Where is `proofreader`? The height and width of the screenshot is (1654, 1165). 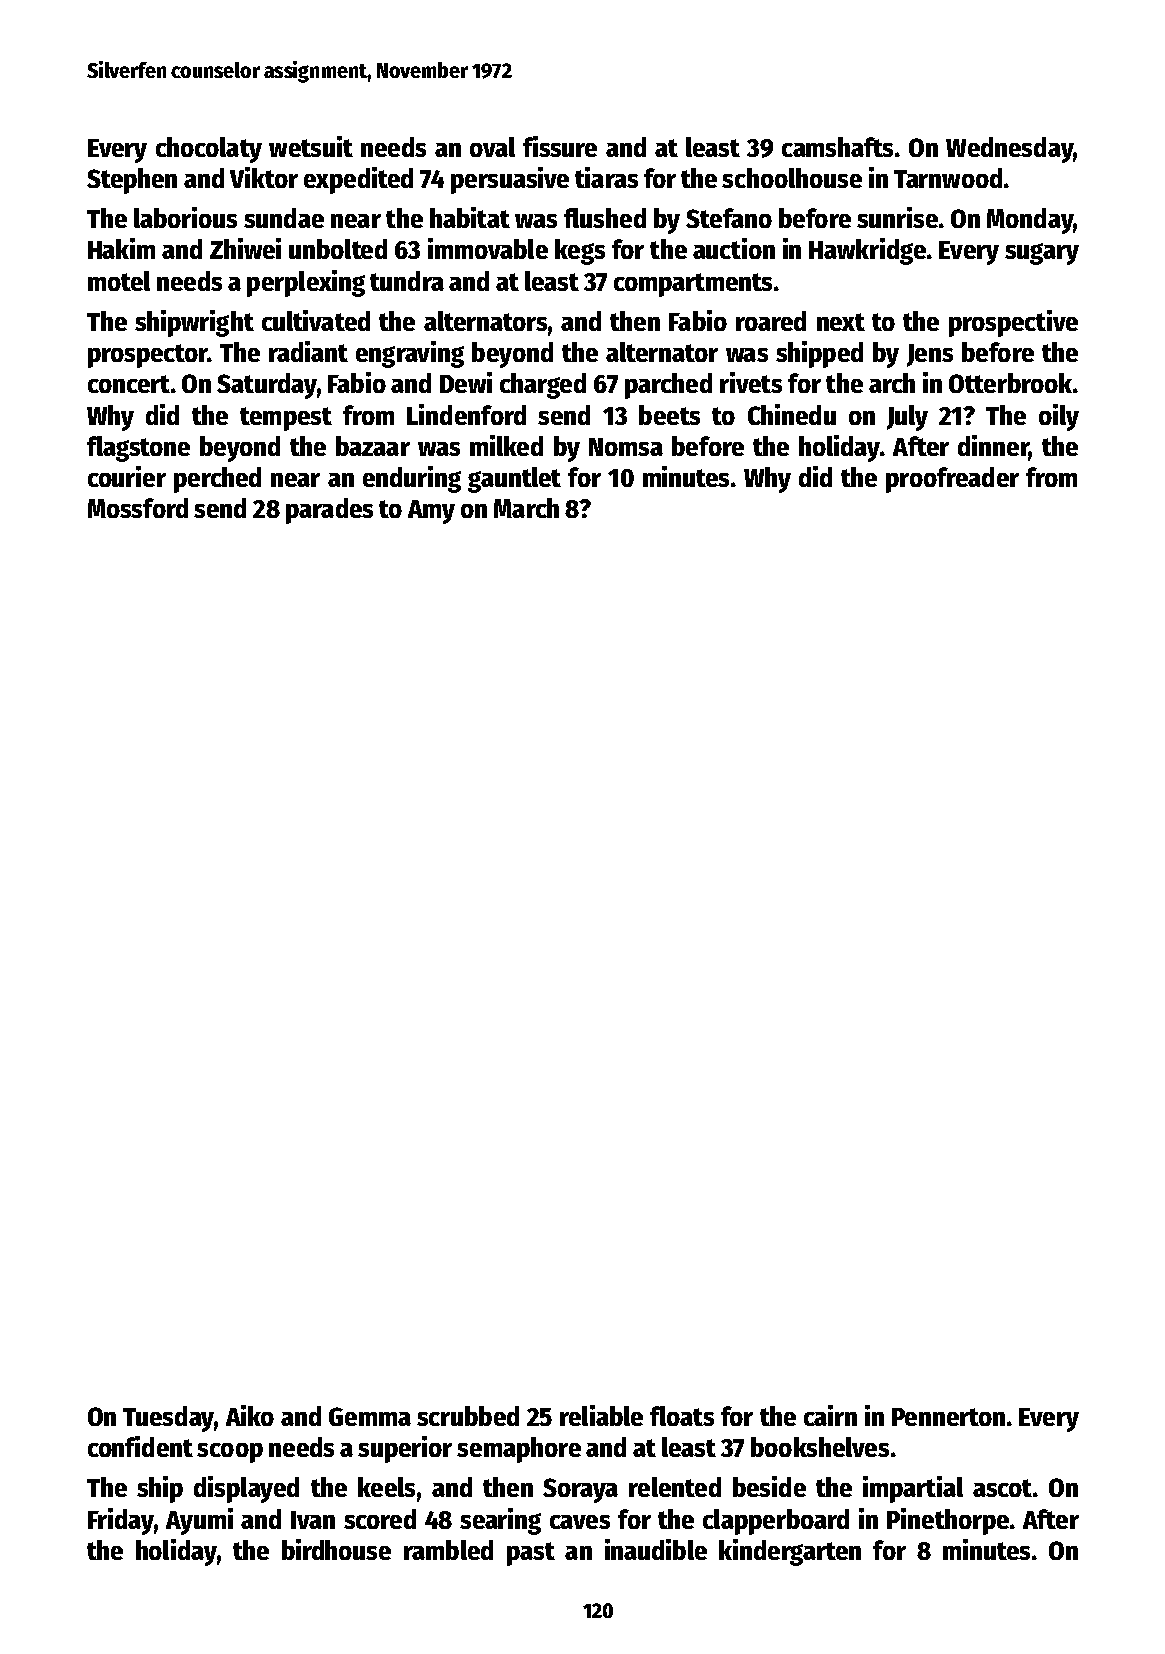
proofreader is located at coordinates (952, 480).
